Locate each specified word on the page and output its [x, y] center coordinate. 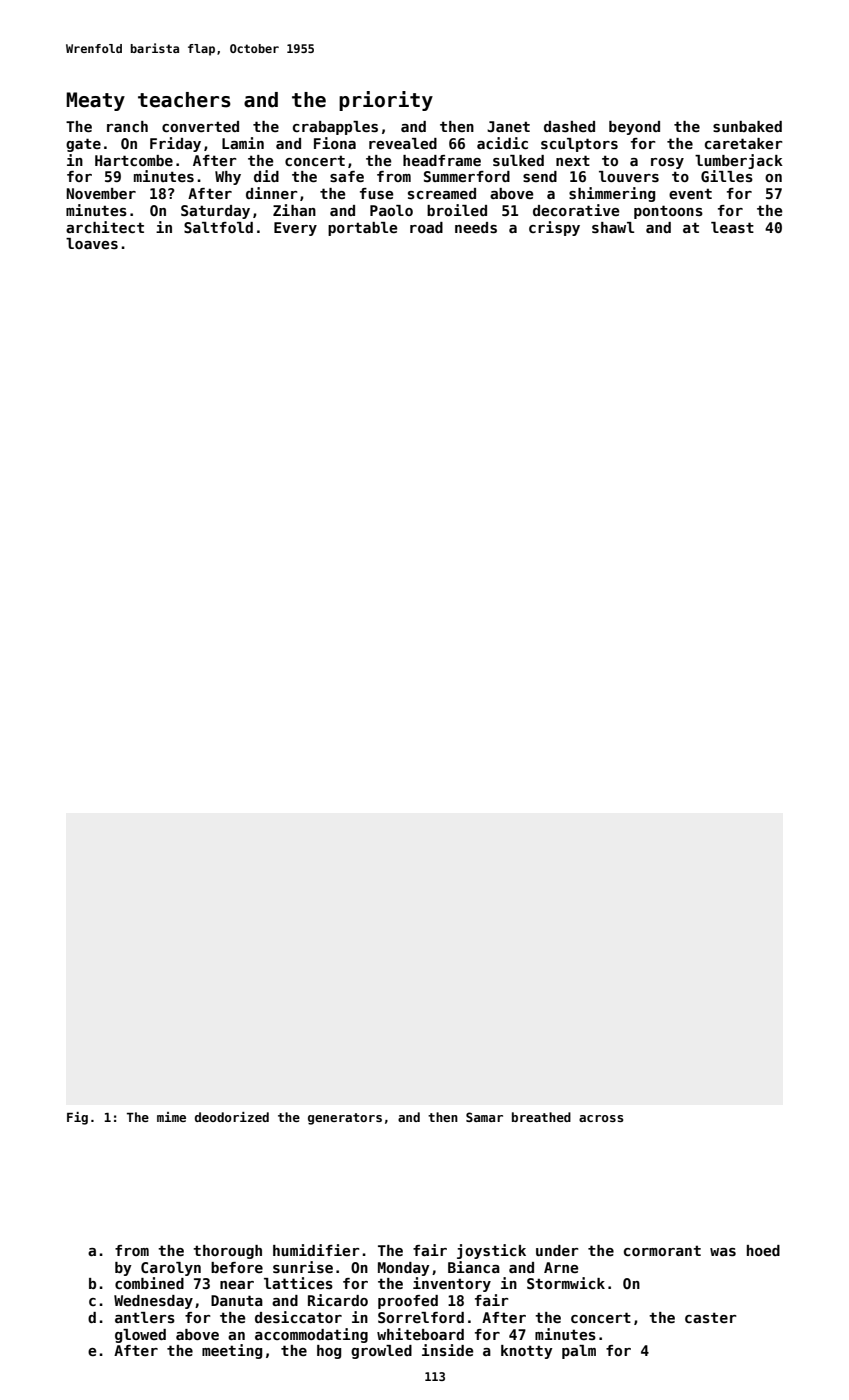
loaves [92, 243]
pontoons [668, 212]
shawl [613, 227]
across [601, 1118]
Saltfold [218, 227]
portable [363, 229]
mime [171, 1117]
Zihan [294, 210]
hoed [763, 1250]
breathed [541, 1117]
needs [476, 227]
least [732, 227]
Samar [484, 1117]
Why [228, 178]
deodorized [232, 1117]
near [237, 1285]
